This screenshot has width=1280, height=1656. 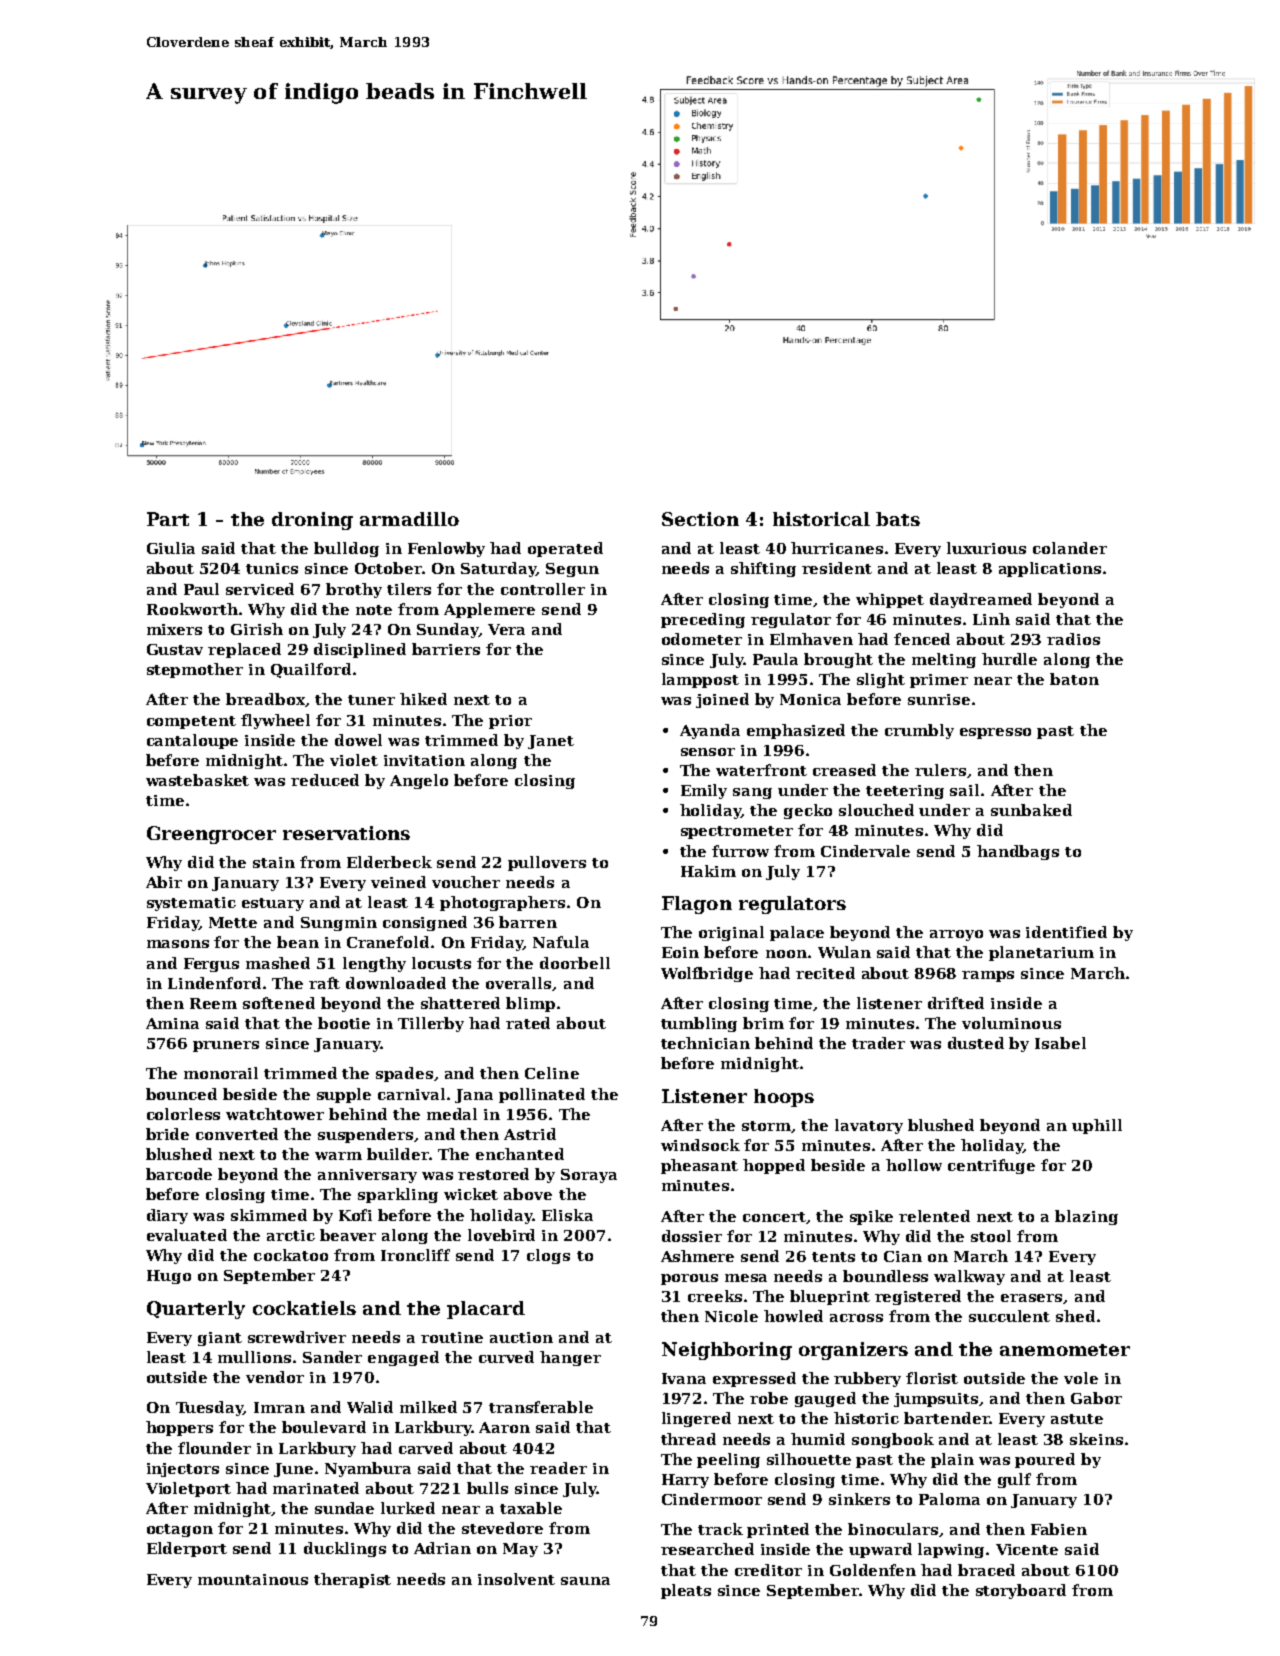 What do you see at coordinates (254, 1357) in the screenshot?
I see `mullions` at bounding box center [254, 1357].
